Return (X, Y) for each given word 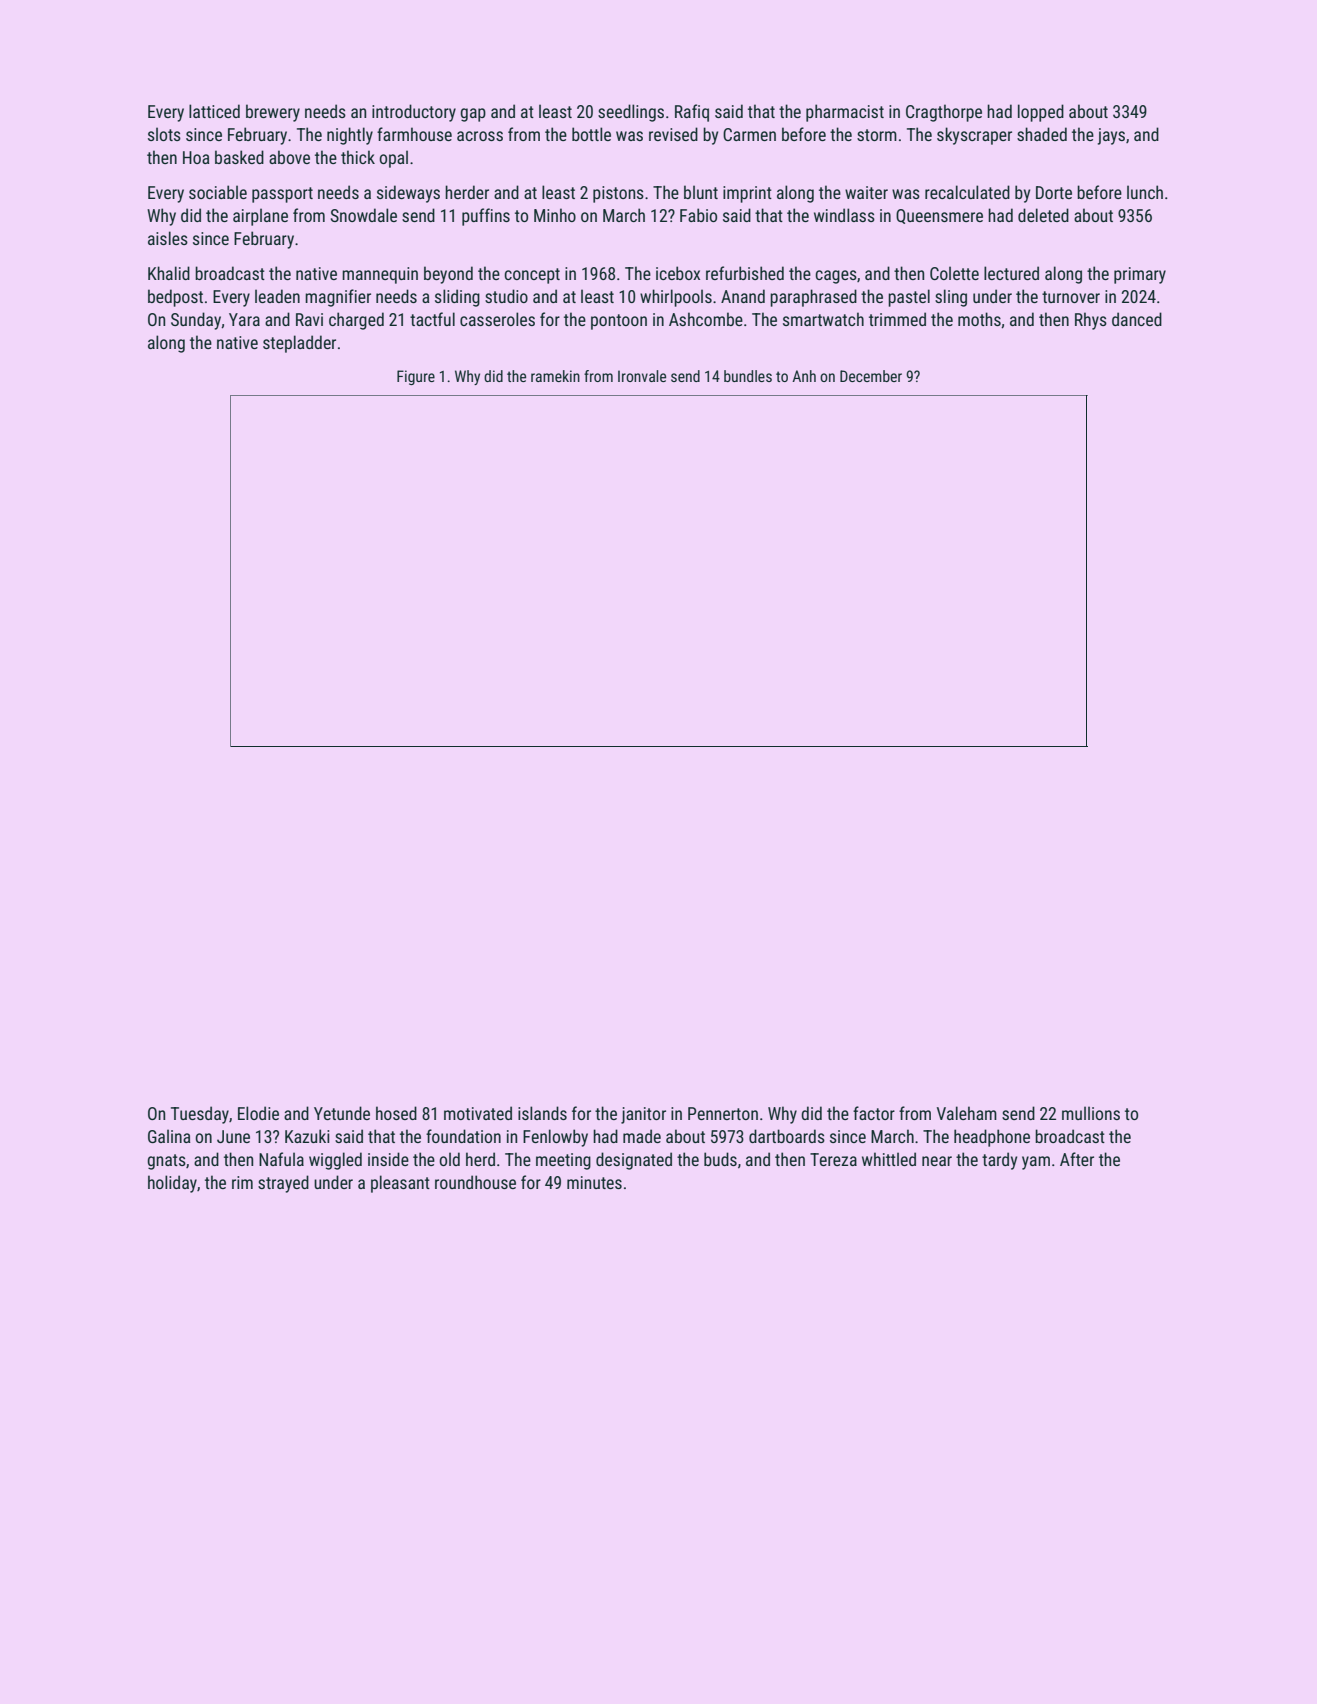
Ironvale (642, 376)
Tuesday (200, 1115)
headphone (992, 1138)
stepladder (299, 344)
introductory (414, 113)
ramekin (555, 376)
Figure (416, 377)
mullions (1091, 1113)
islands (542, 1113)
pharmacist (845, 113)
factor (874, 1113)
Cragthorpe (944, 113)
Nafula (281, 1159)
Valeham (967, 1113)
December (871, 376)
